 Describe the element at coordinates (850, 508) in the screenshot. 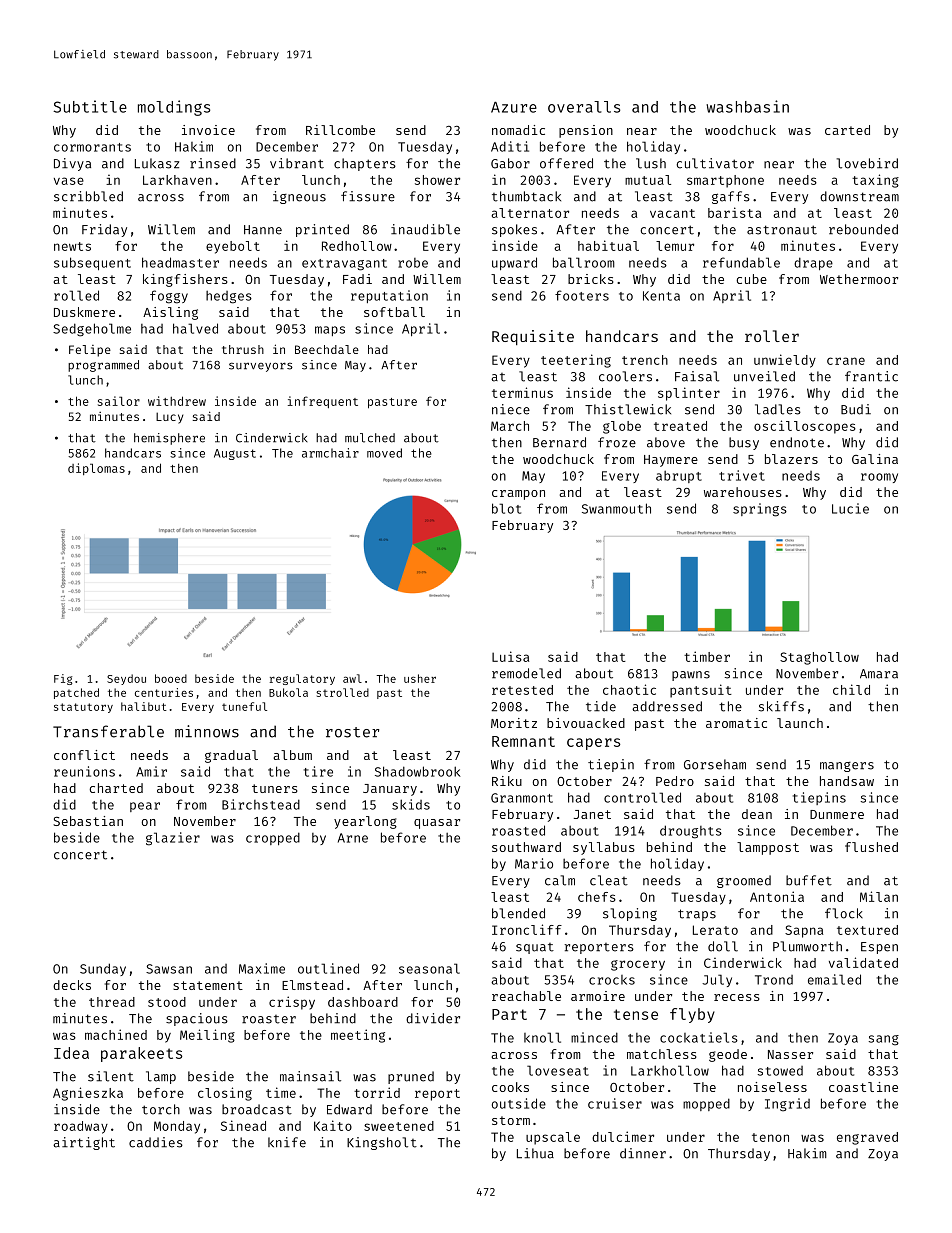

I see `Lucie` at that location.
